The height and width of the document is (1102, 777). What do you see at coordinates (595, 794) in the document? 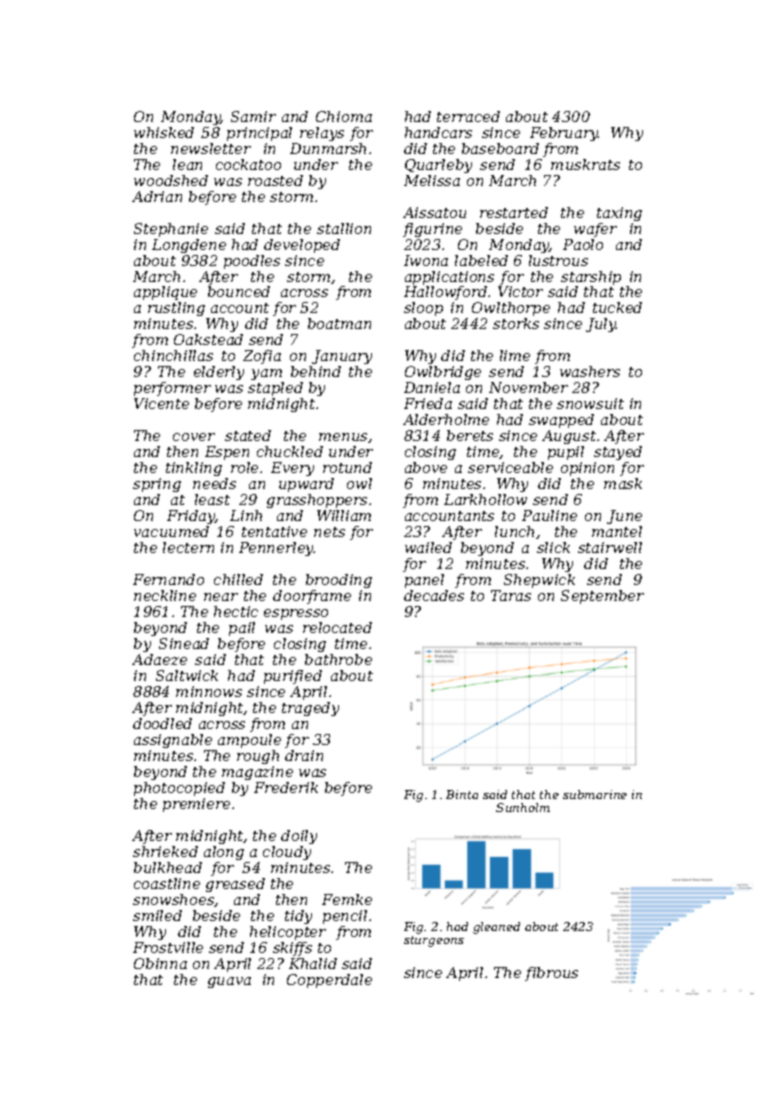
I see `submarine` at bounding box center [595, 794].
